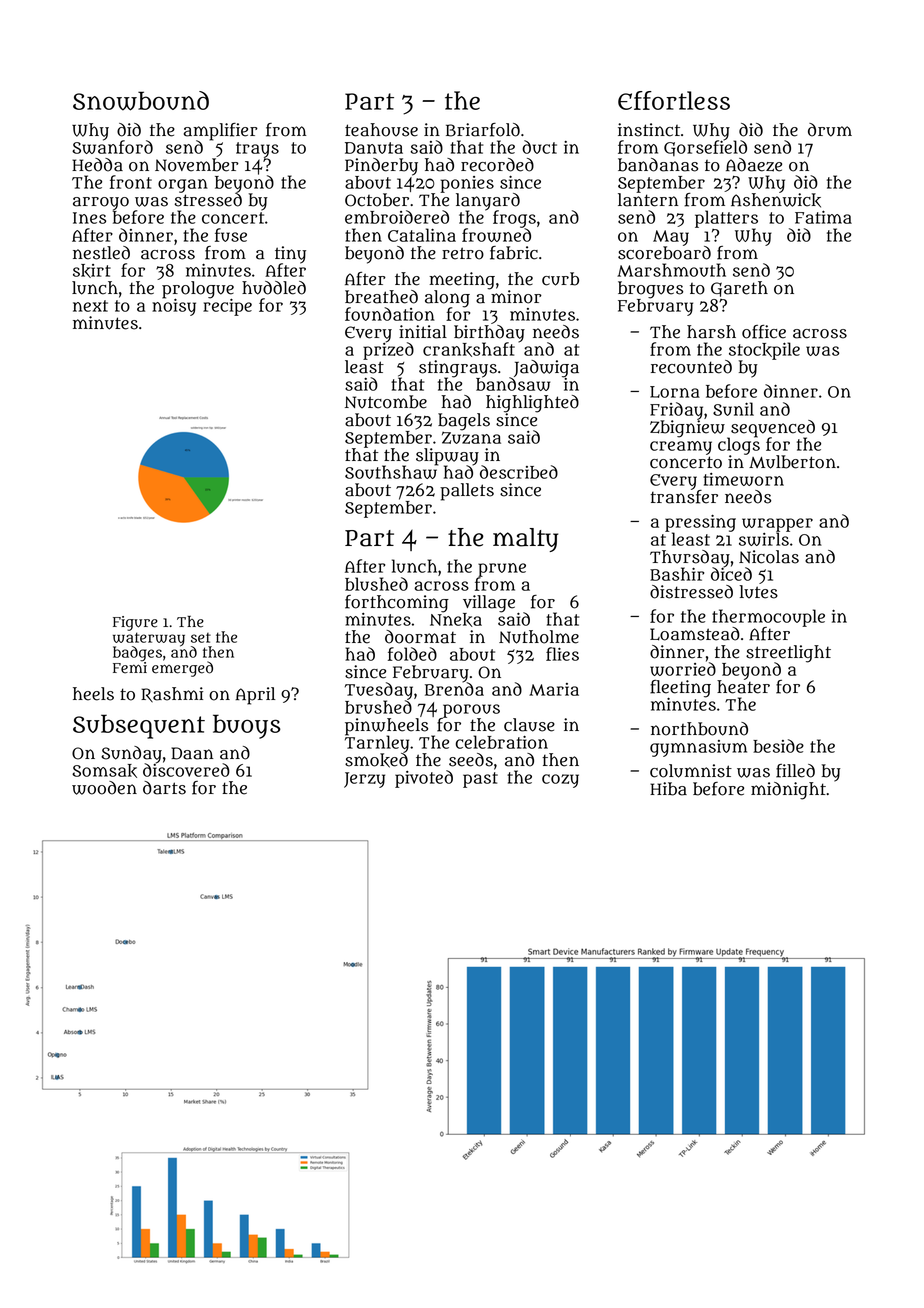  Describe the element at coordinates (560, 781) in the screenshot. I see `cozy` at that location.
